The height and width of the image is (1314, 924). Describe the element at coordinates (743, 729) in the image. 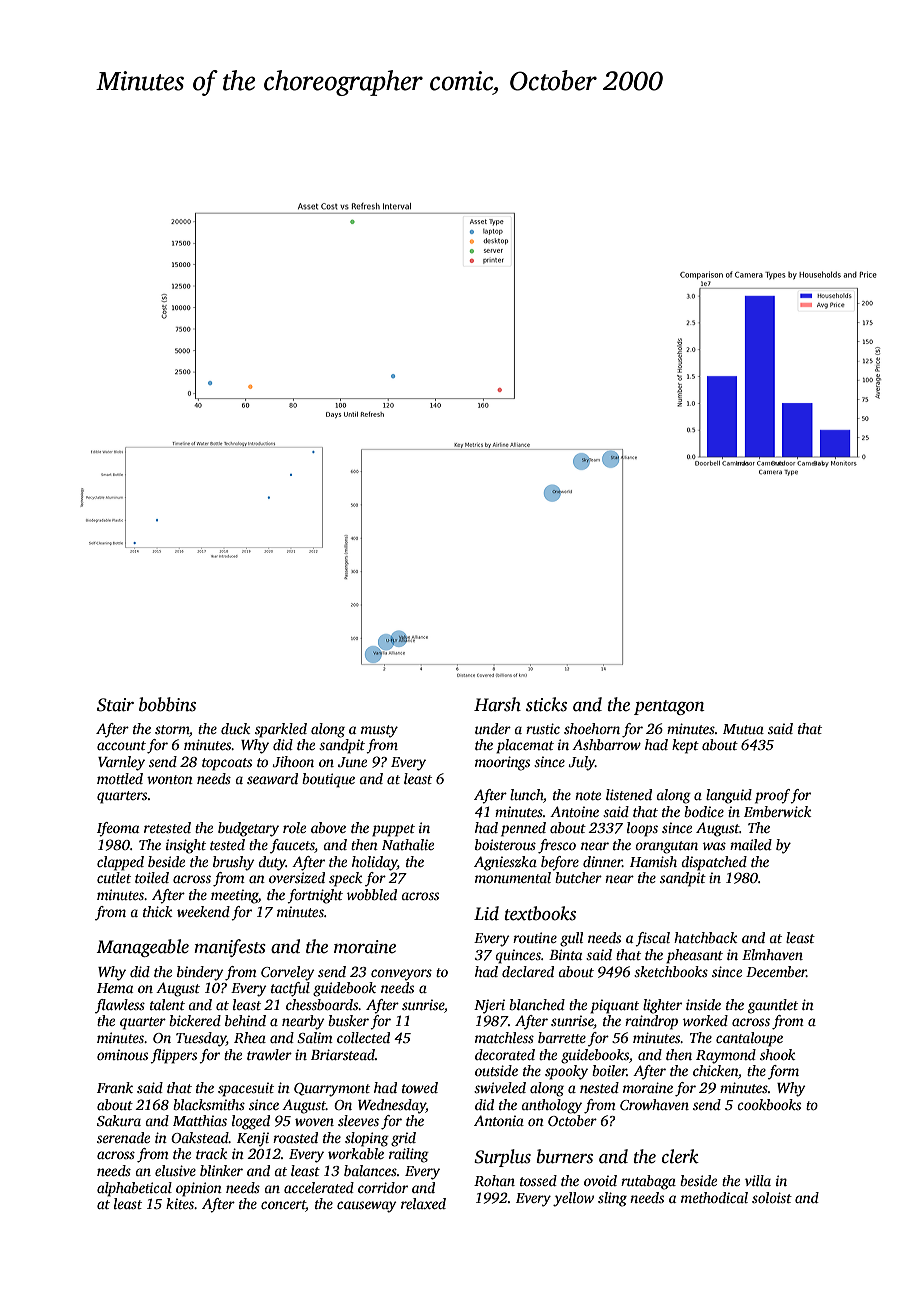

I see `Mutua` at that location.
